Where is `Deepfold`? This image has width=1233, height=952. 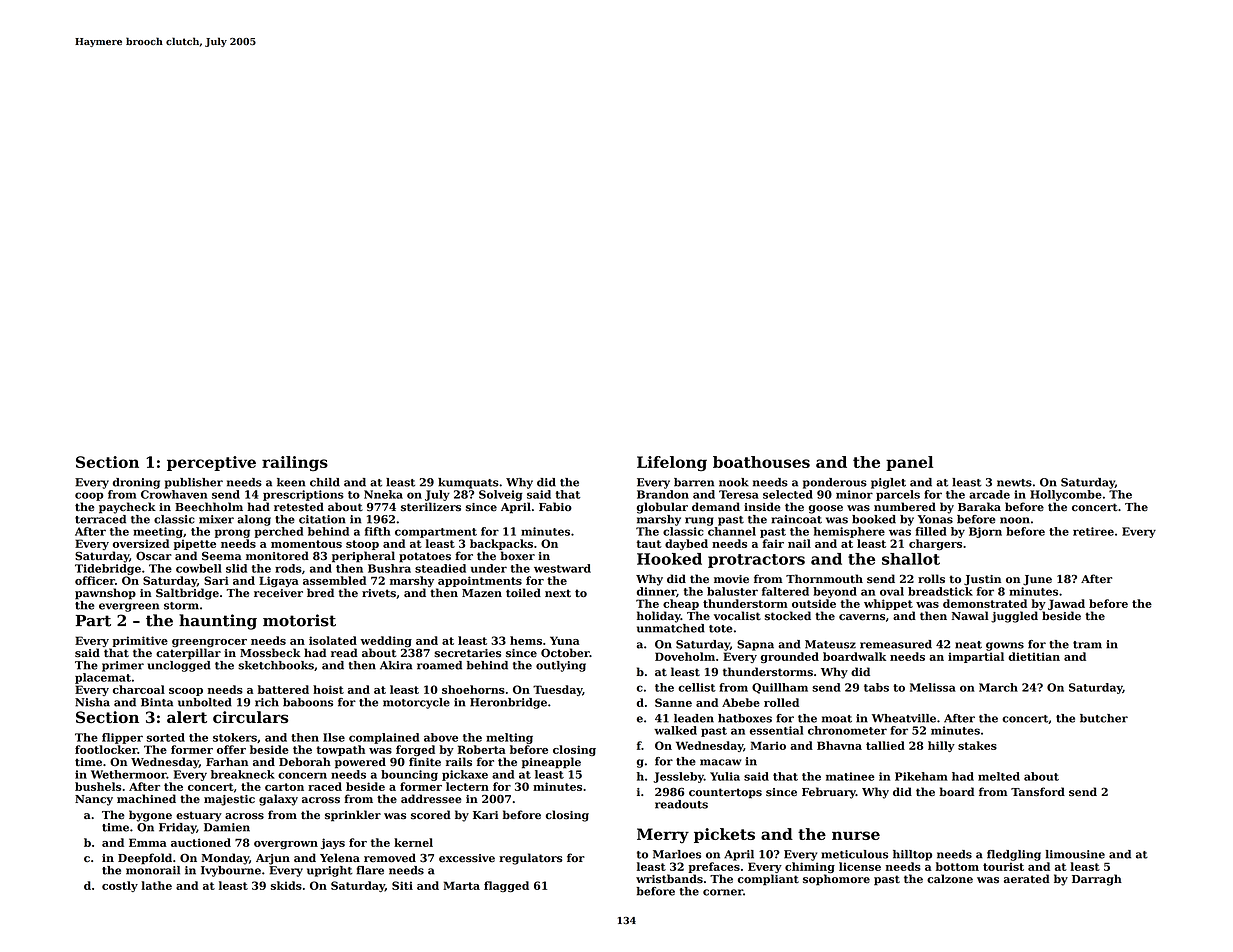
Deepfold is located at coordinates (145, 859).
